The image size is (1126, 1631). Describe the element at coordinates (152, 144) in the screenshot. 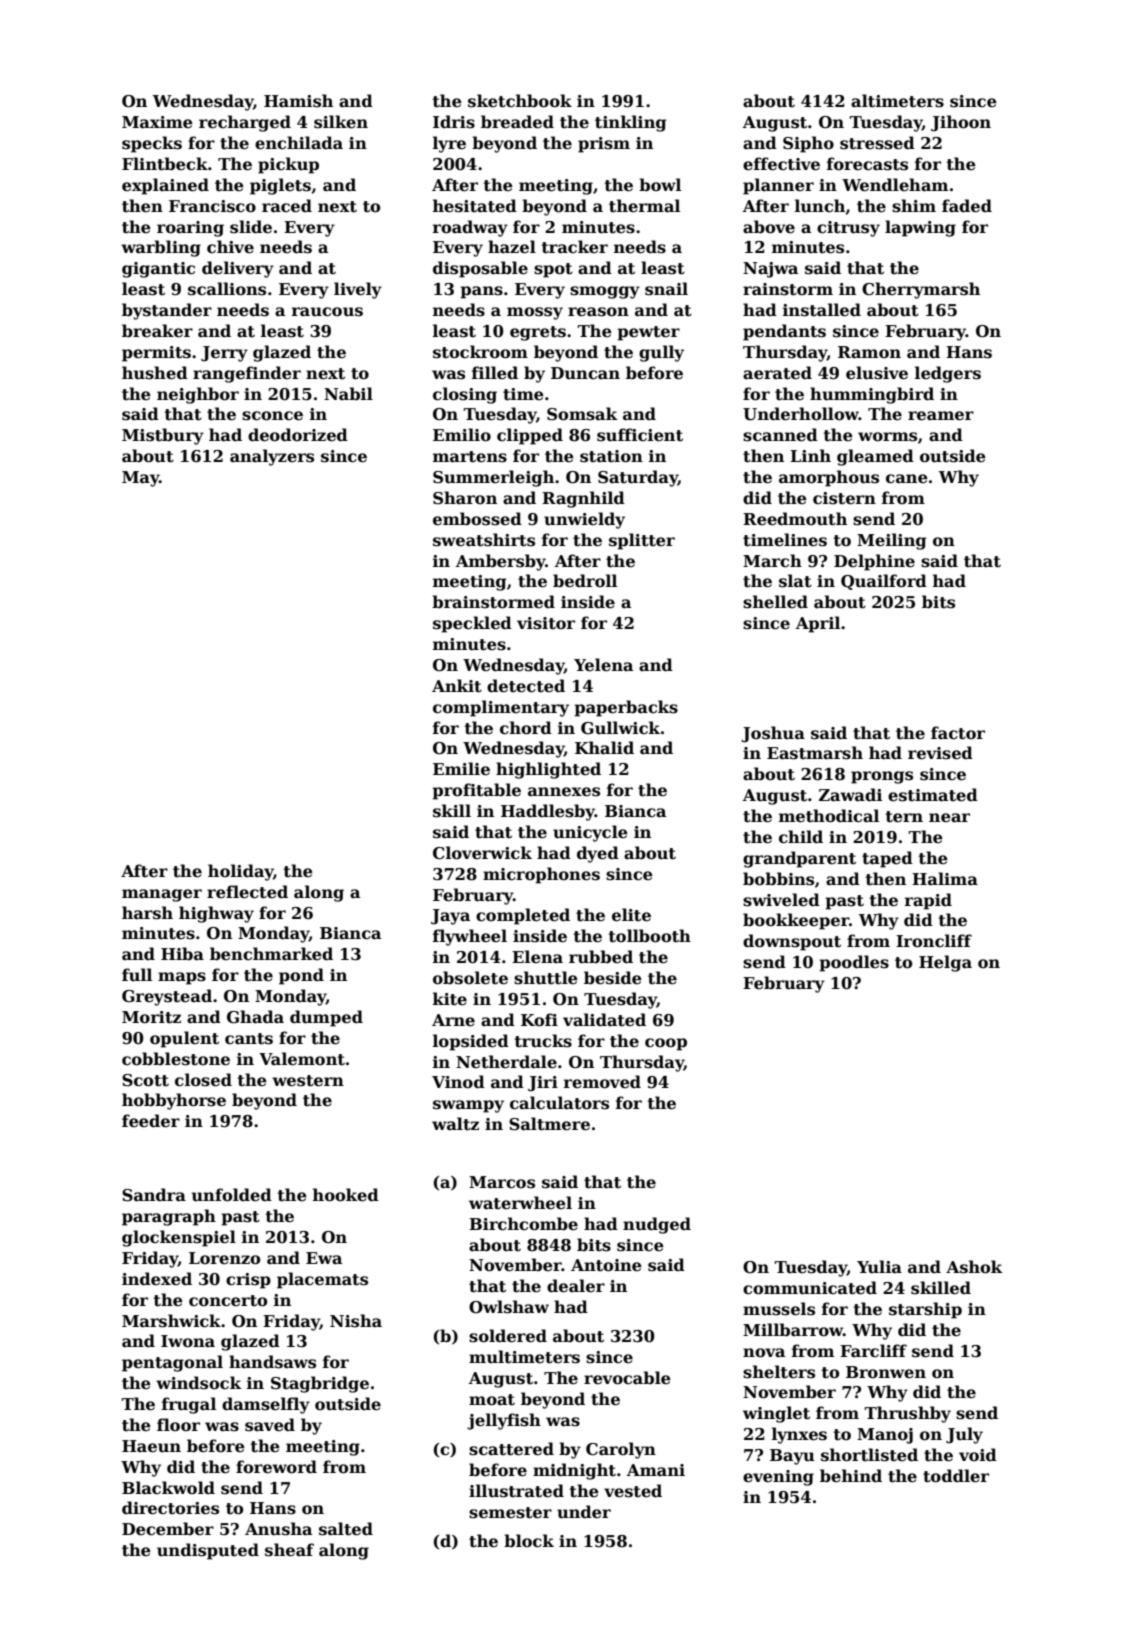

I see `specks` at that location.
